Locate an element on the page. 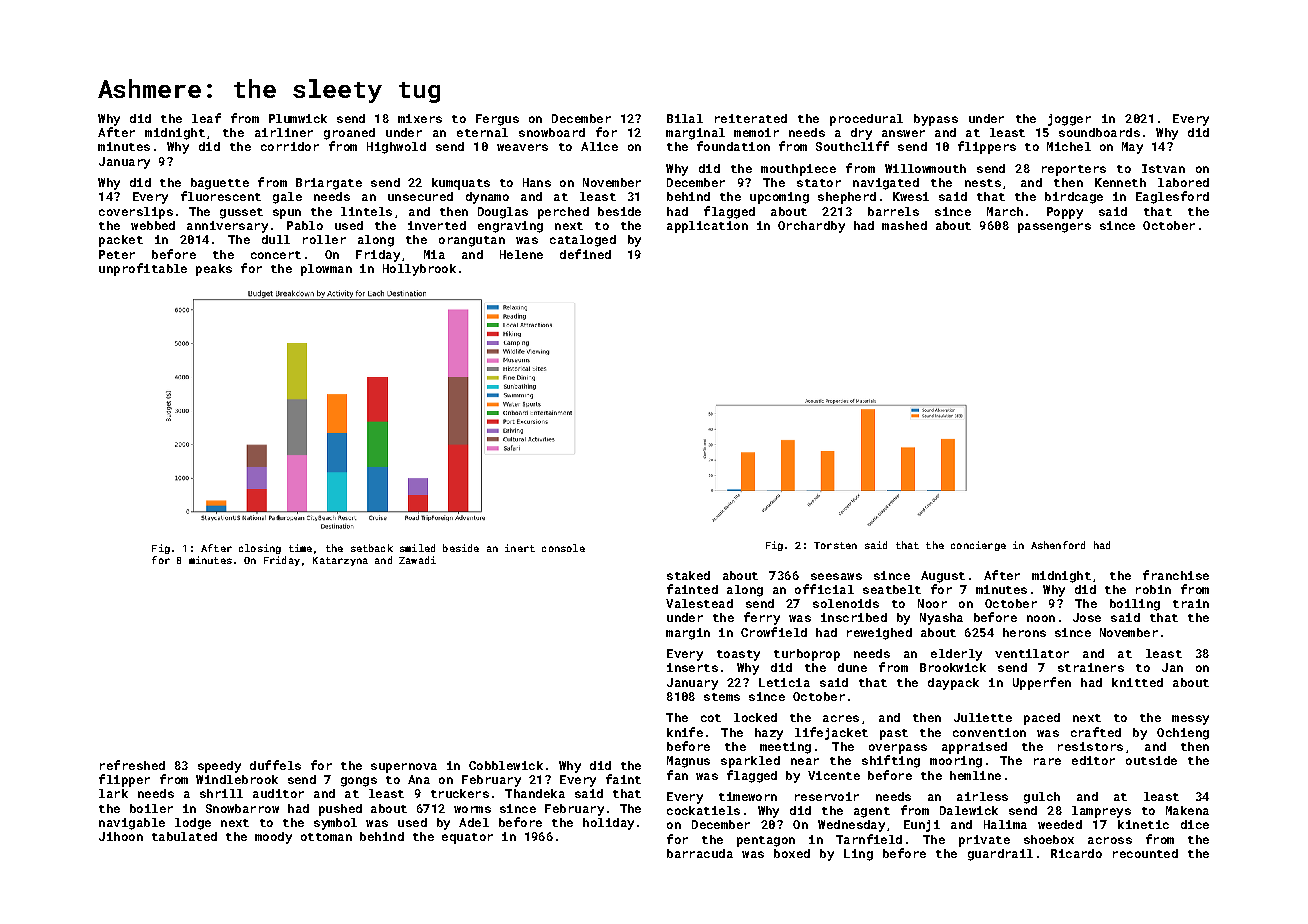  Jihoon is located at coordinates (121, 836).
